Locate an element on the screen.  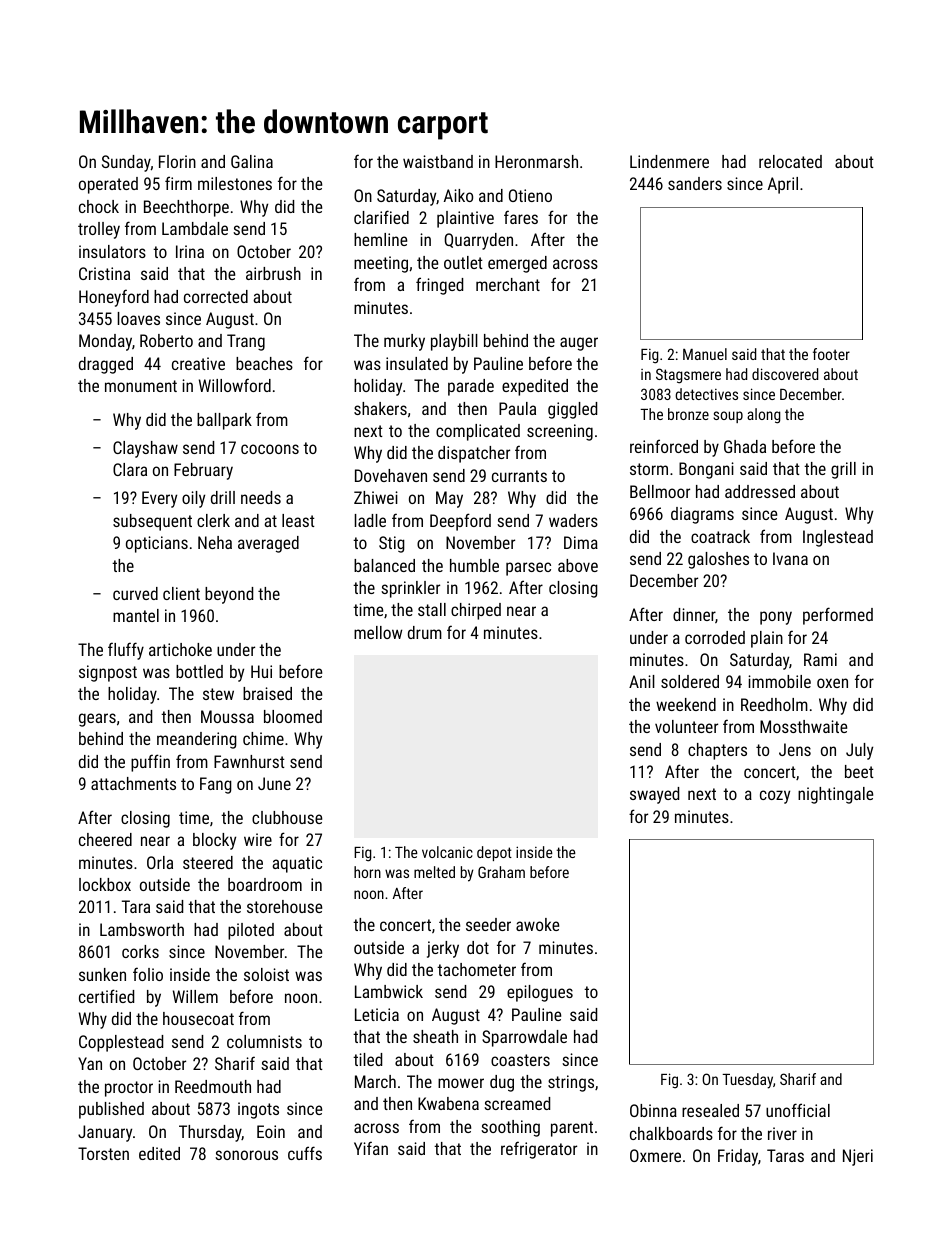
Njeri is located at coordinates (858, 1157).
